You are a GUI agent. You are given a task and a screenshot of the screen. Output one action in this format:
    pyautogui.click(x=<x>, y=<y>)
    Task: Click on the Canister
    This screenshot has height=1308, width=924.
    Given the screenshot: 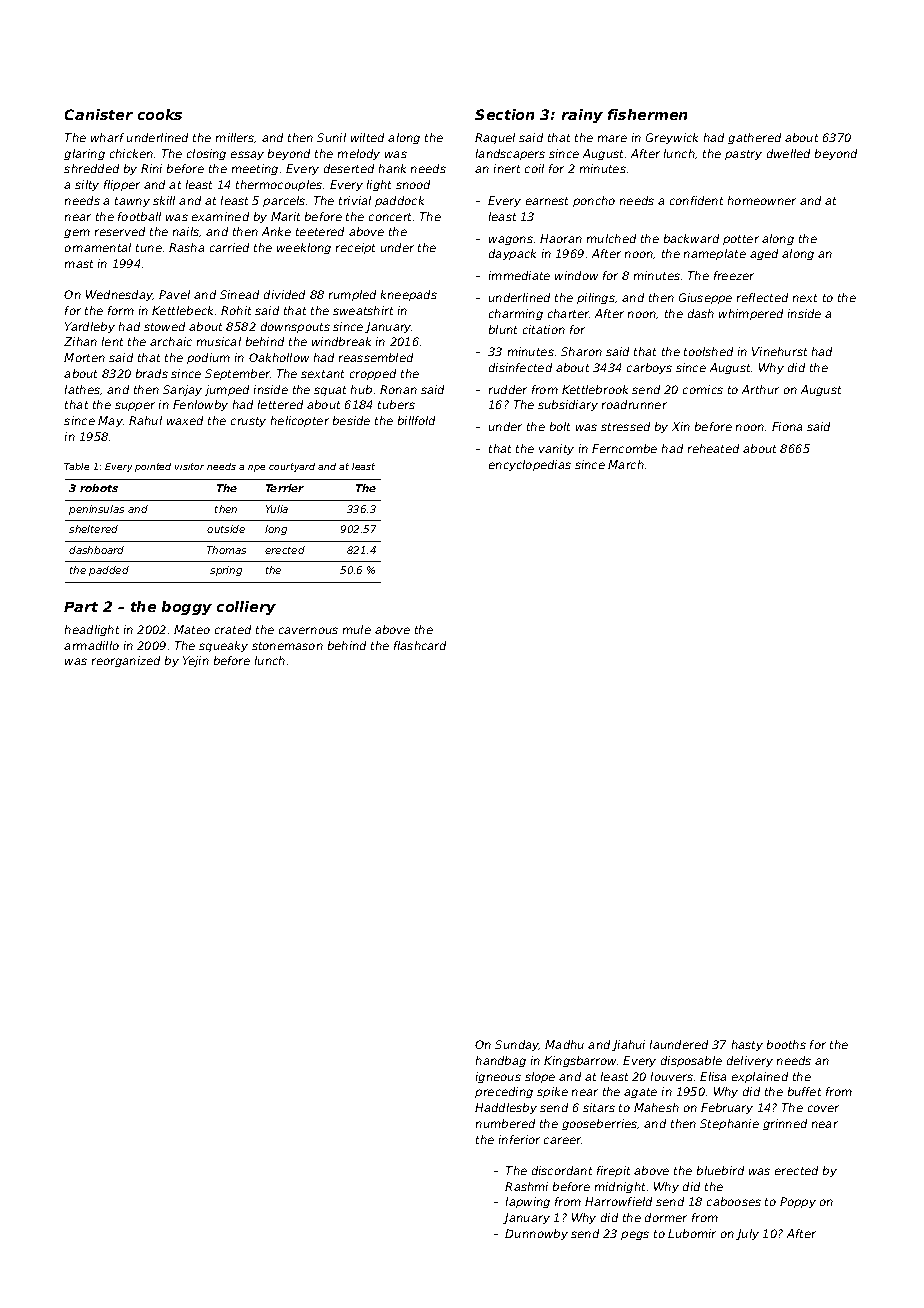 What is the action you would take?
    pyautogui.click(x=99, y=114)
